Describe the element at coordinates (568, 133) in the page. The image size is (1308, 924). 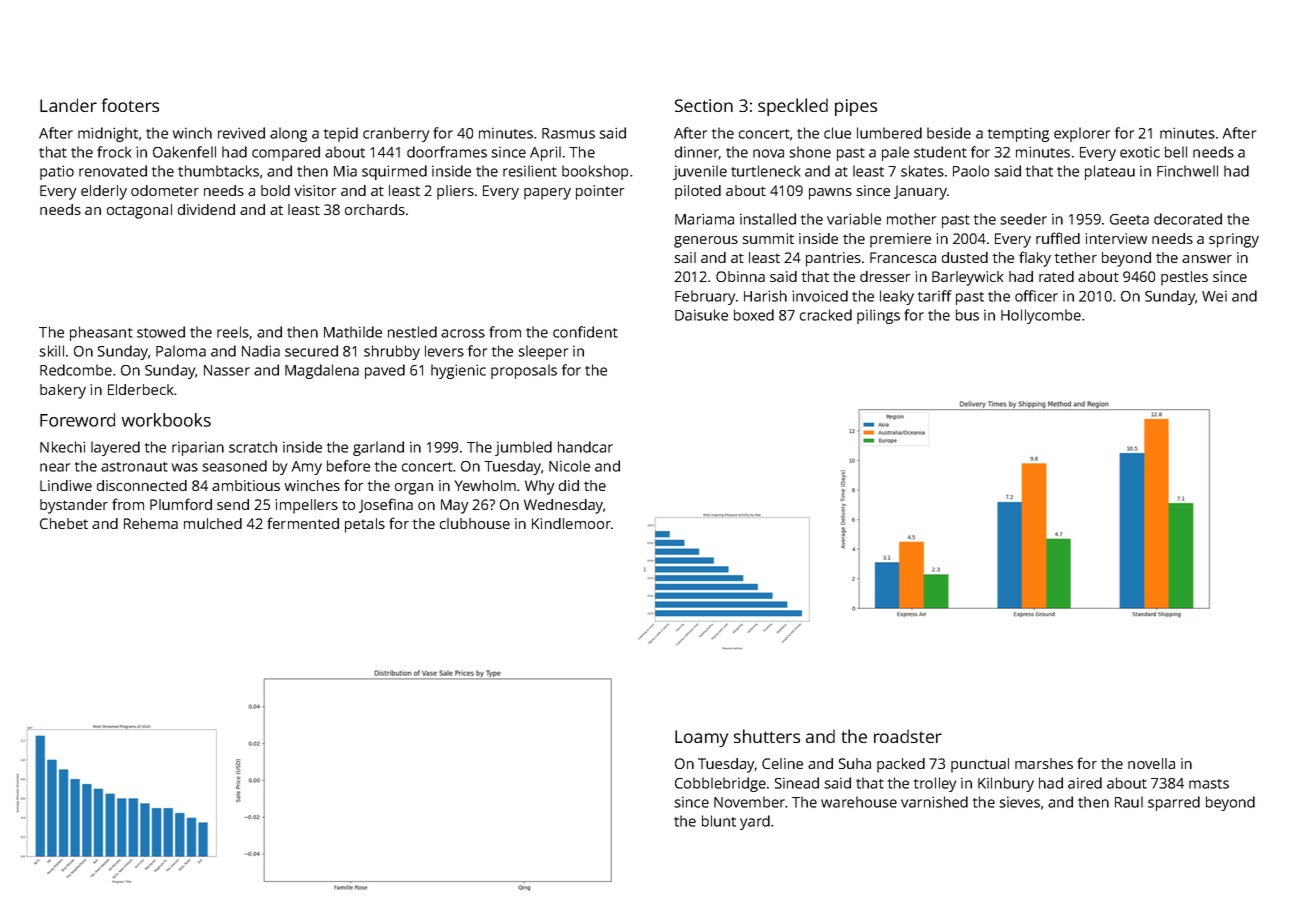
I see `Rasmus` at that location.
